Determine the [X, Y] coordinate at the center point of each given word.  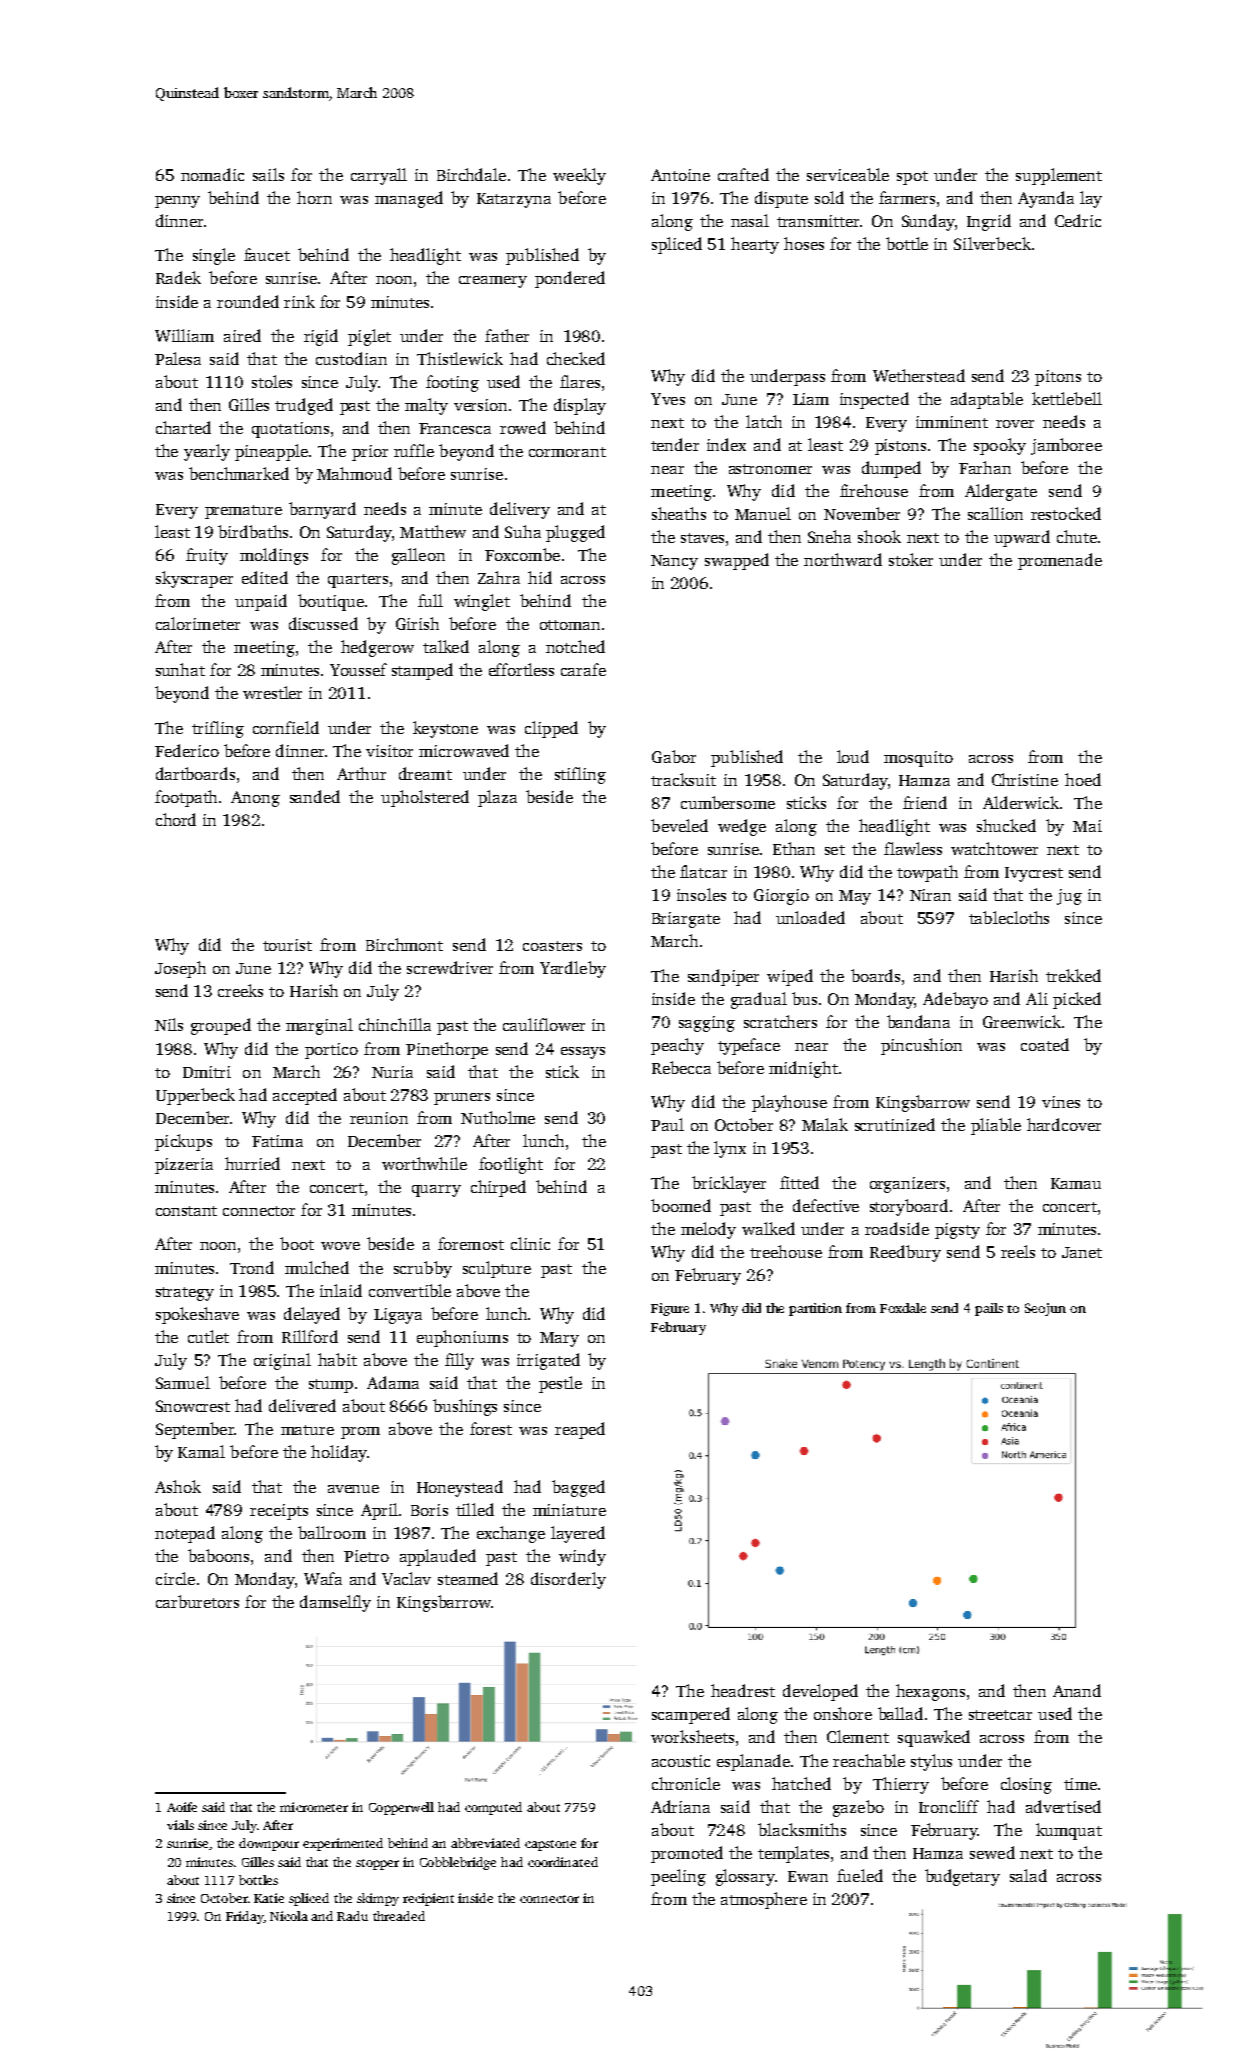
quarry [436, 1191]
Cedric [1078, 220]
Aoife [182, 1807]
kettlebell [1067, 398]
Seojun [1045, 1309]
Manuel [763, 513]
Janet [1082, 1252]
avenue [353, 1489]
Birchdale [471, 174]
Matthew [433, 531]
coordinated [563, 1862]
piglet [369, 337]
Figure [670, 1309]
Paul [667, 1124]
